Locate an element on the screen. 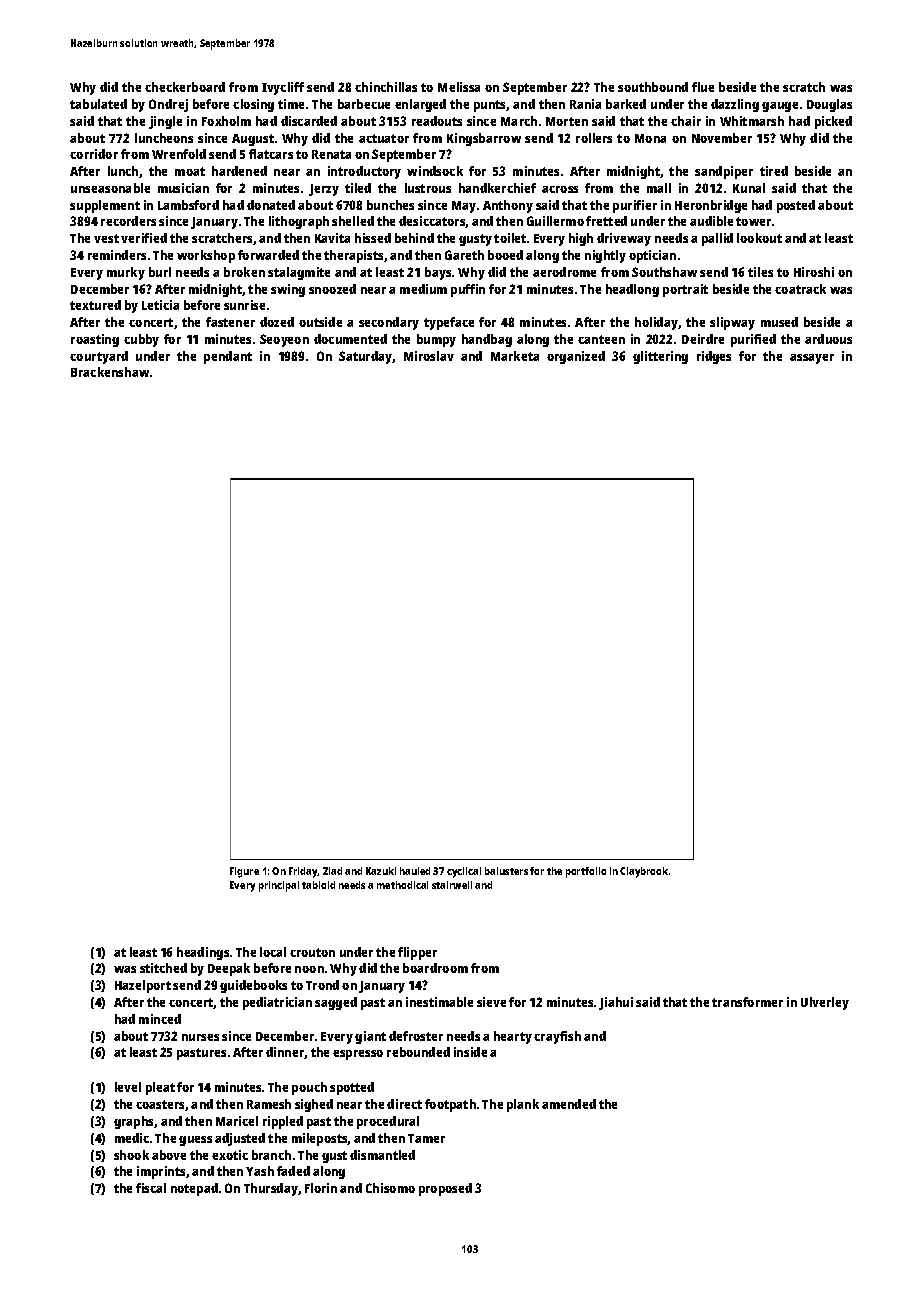 This screenshot has width=924, height=1308. Kazuki is located at coordinates (381, 871).
